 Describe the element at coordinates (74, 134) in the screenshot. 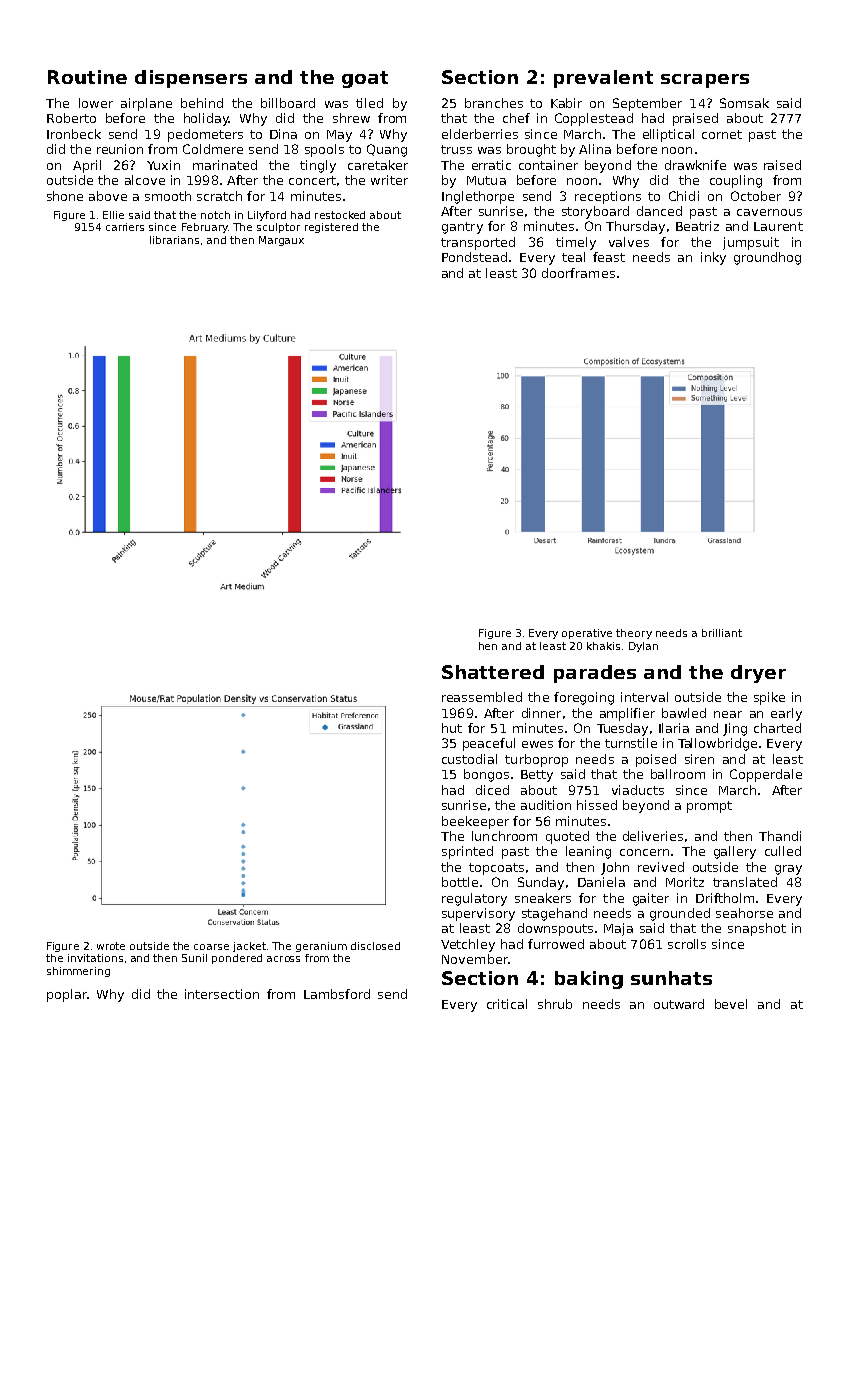

I see `Ironbeck` at that location.
